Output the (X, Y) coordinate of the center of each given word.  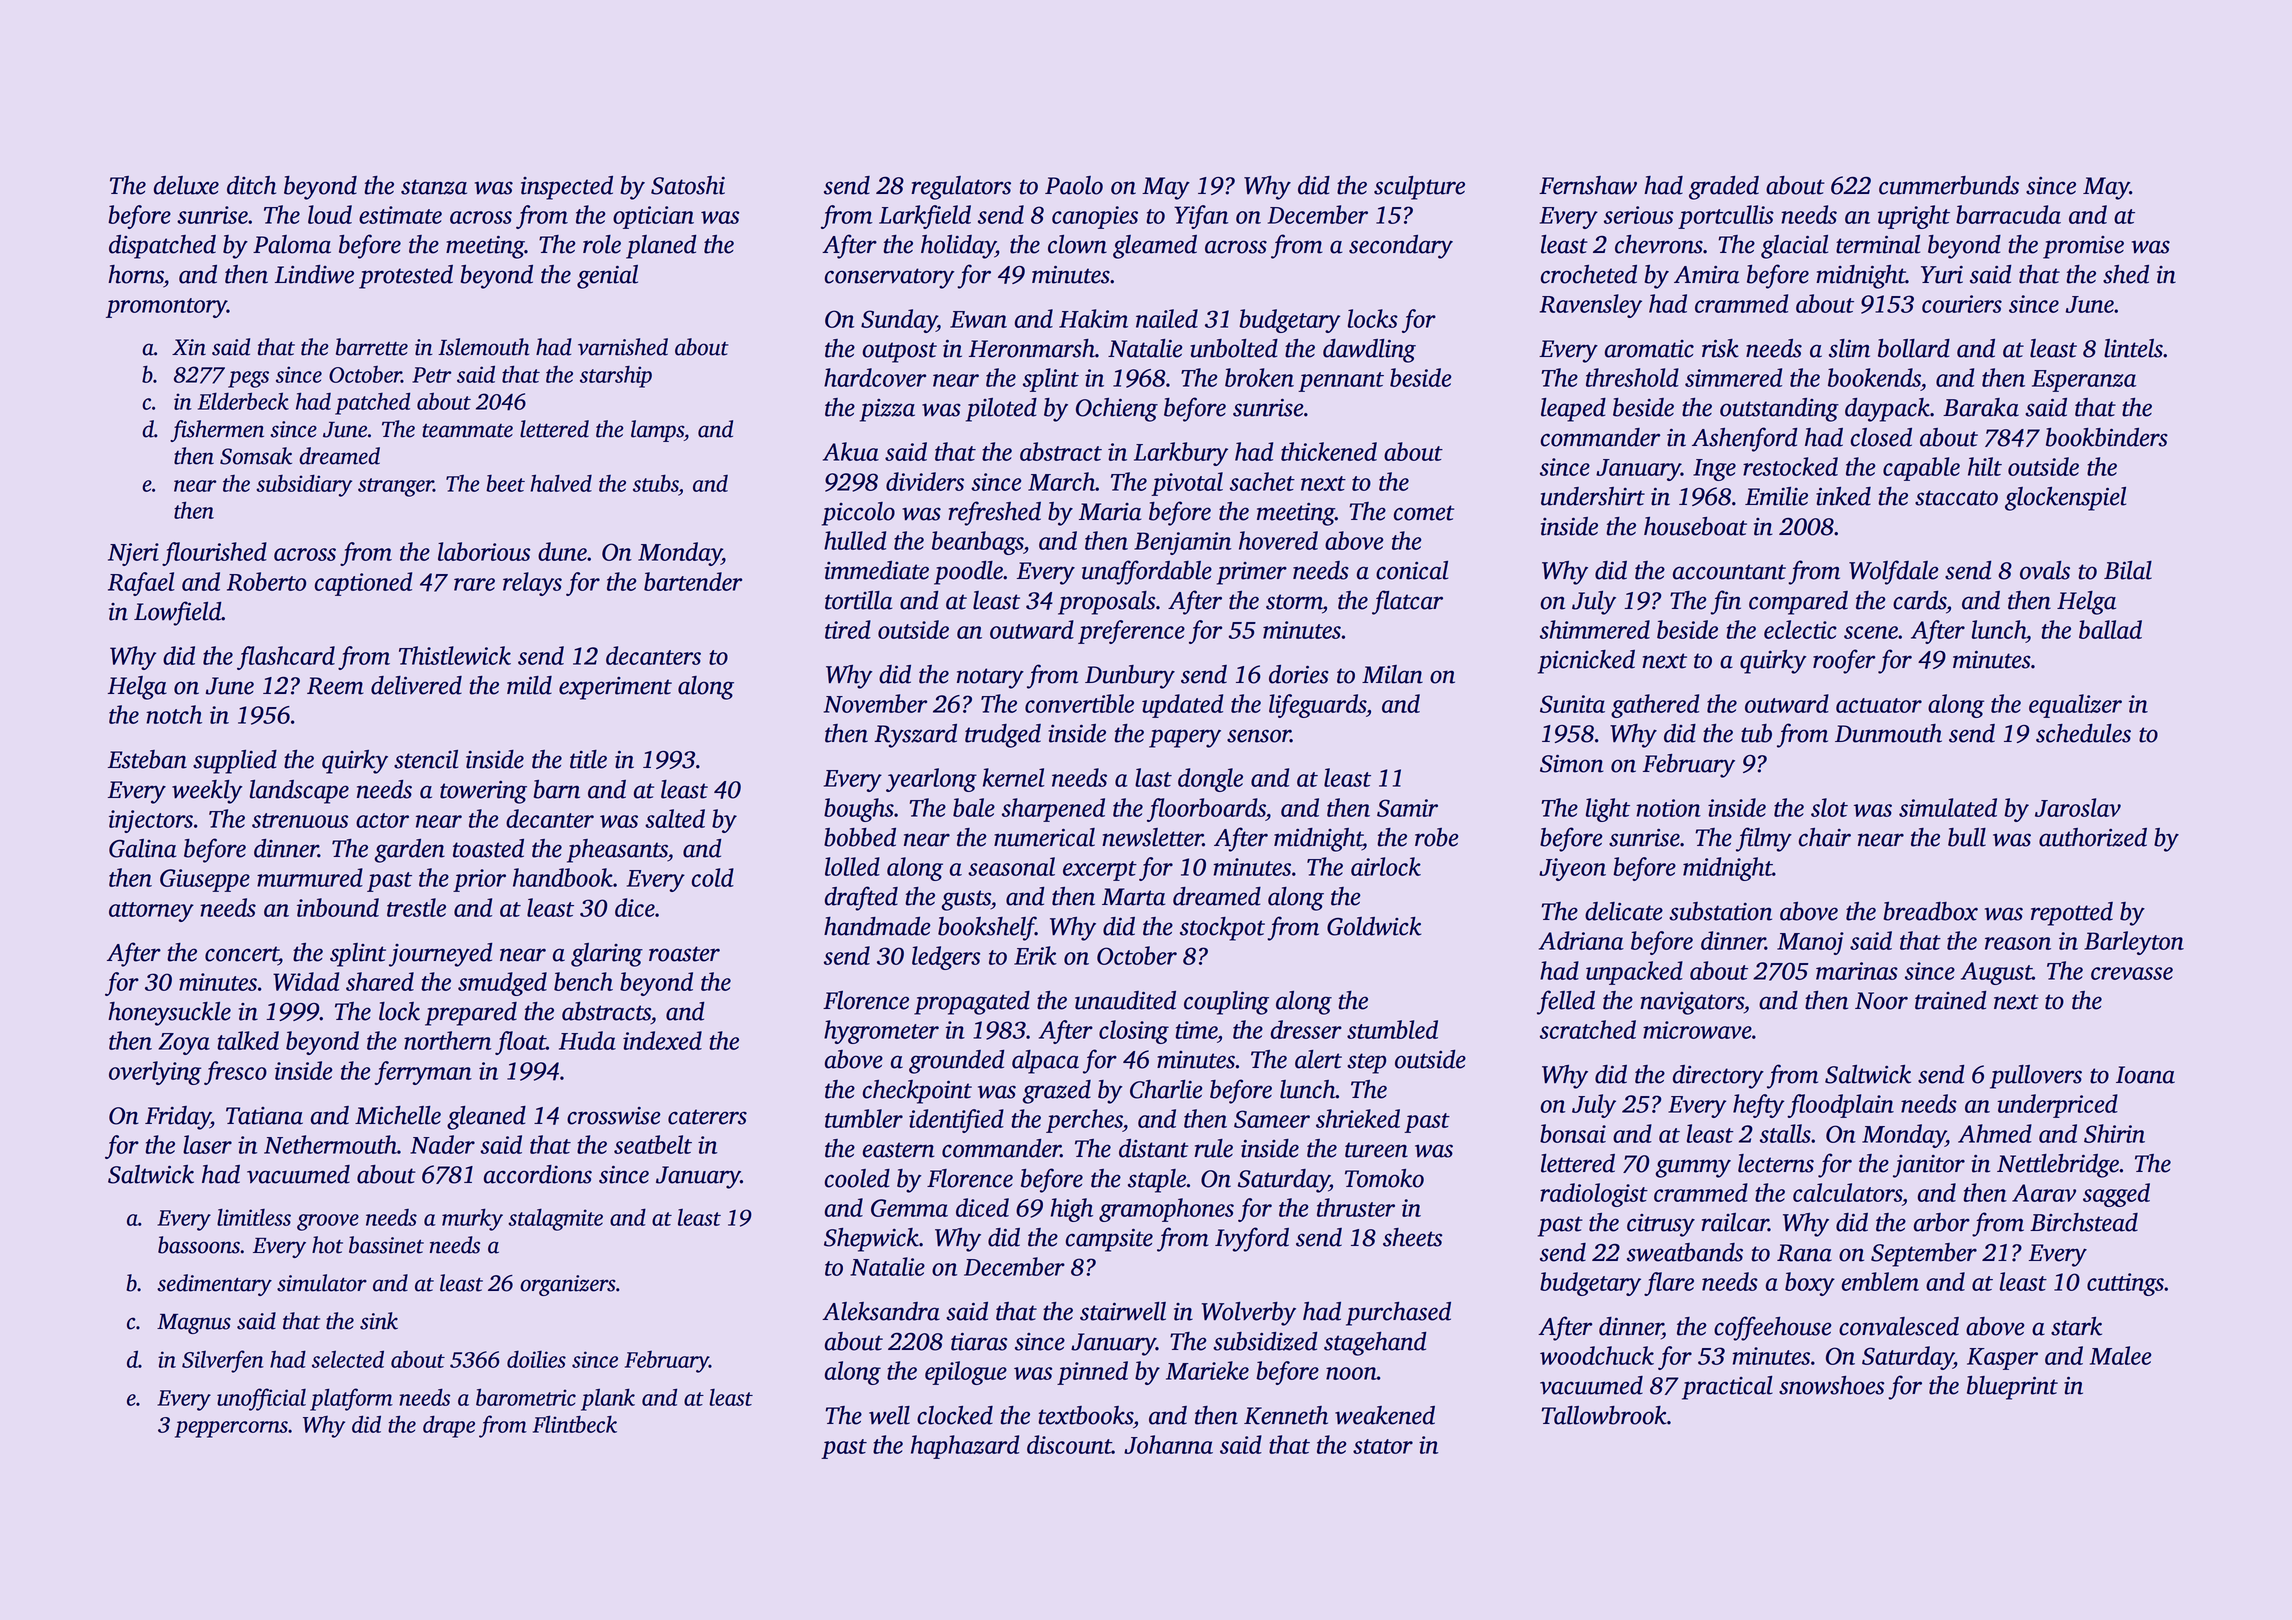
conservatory (889, 278)
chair (1825, 837)
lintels (2133, 348)
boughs (859, 810)
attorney (151, 912)
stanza (434, 187)
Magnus (194, 1324)
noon (1351, 1373)
